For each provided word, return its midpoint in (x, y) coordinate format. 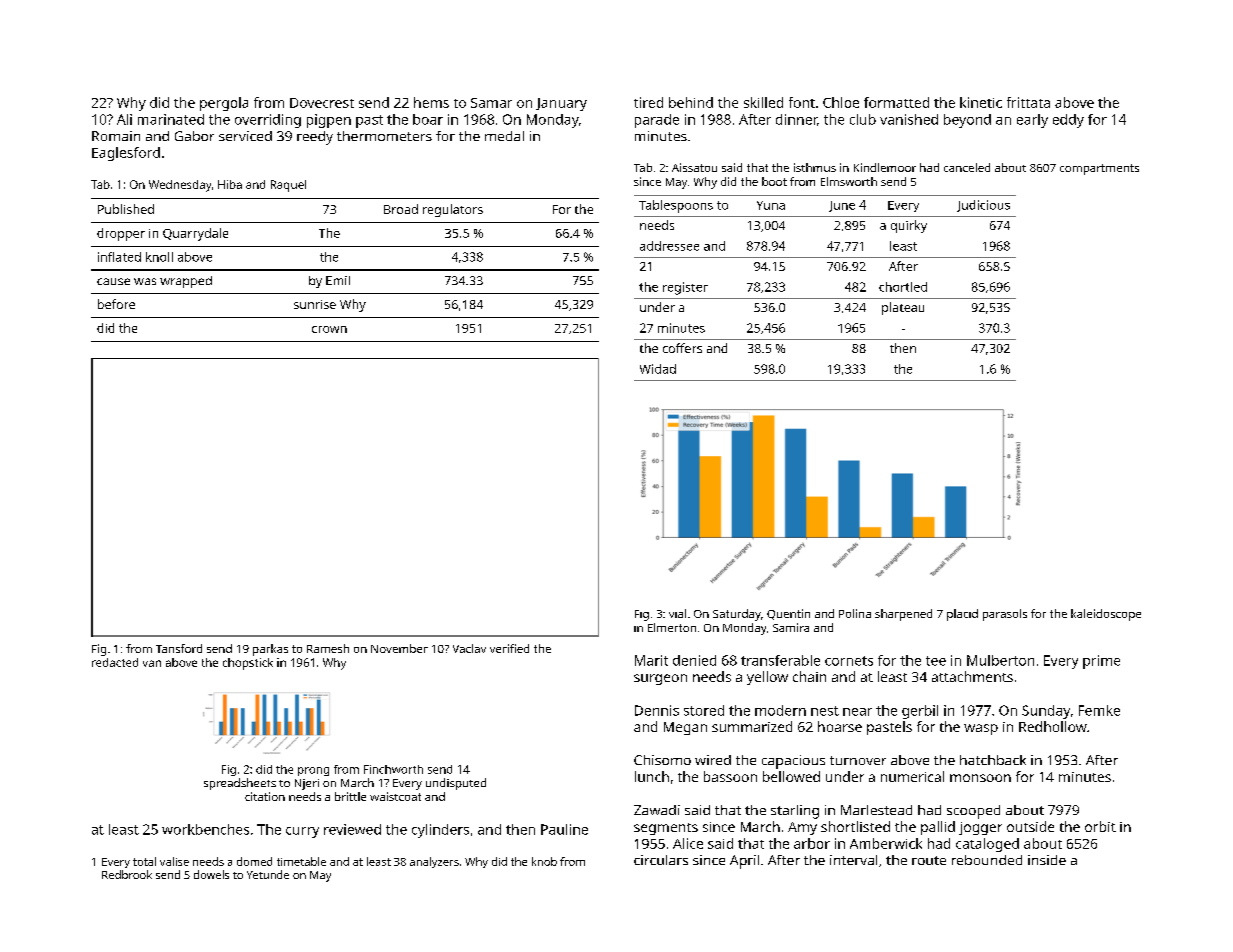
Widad (658, 369)
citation (265, 796)
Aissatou (694, 167)
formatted (896, 102)
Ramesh (328, 648)
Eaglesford (126, 154)
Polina (855, 613)
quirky (909, 226)
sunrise (315, 304)
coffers (682, 348)
